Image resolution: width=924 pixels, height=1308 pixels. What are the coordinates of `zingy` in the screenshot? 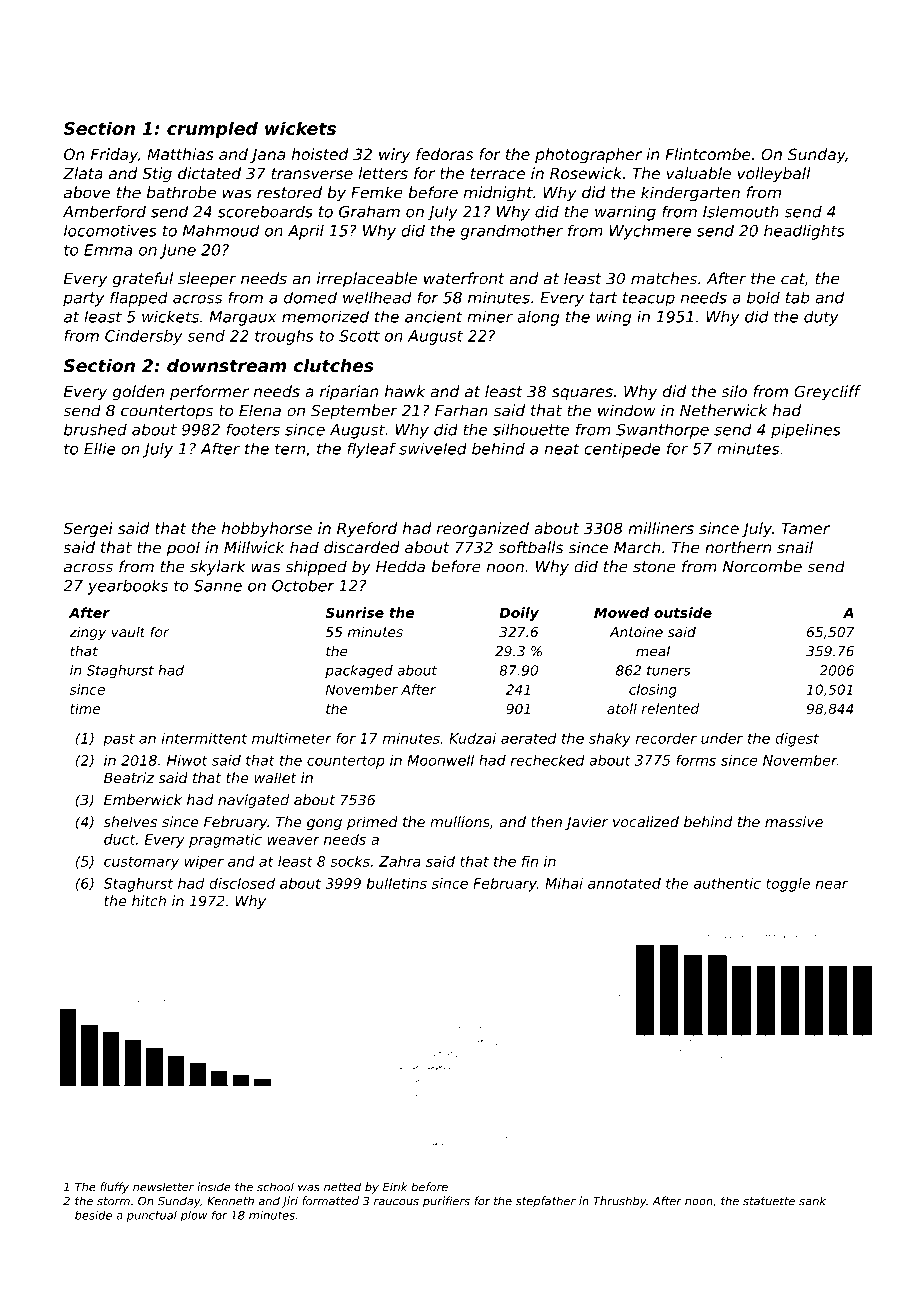 It's located at (87, 633).
